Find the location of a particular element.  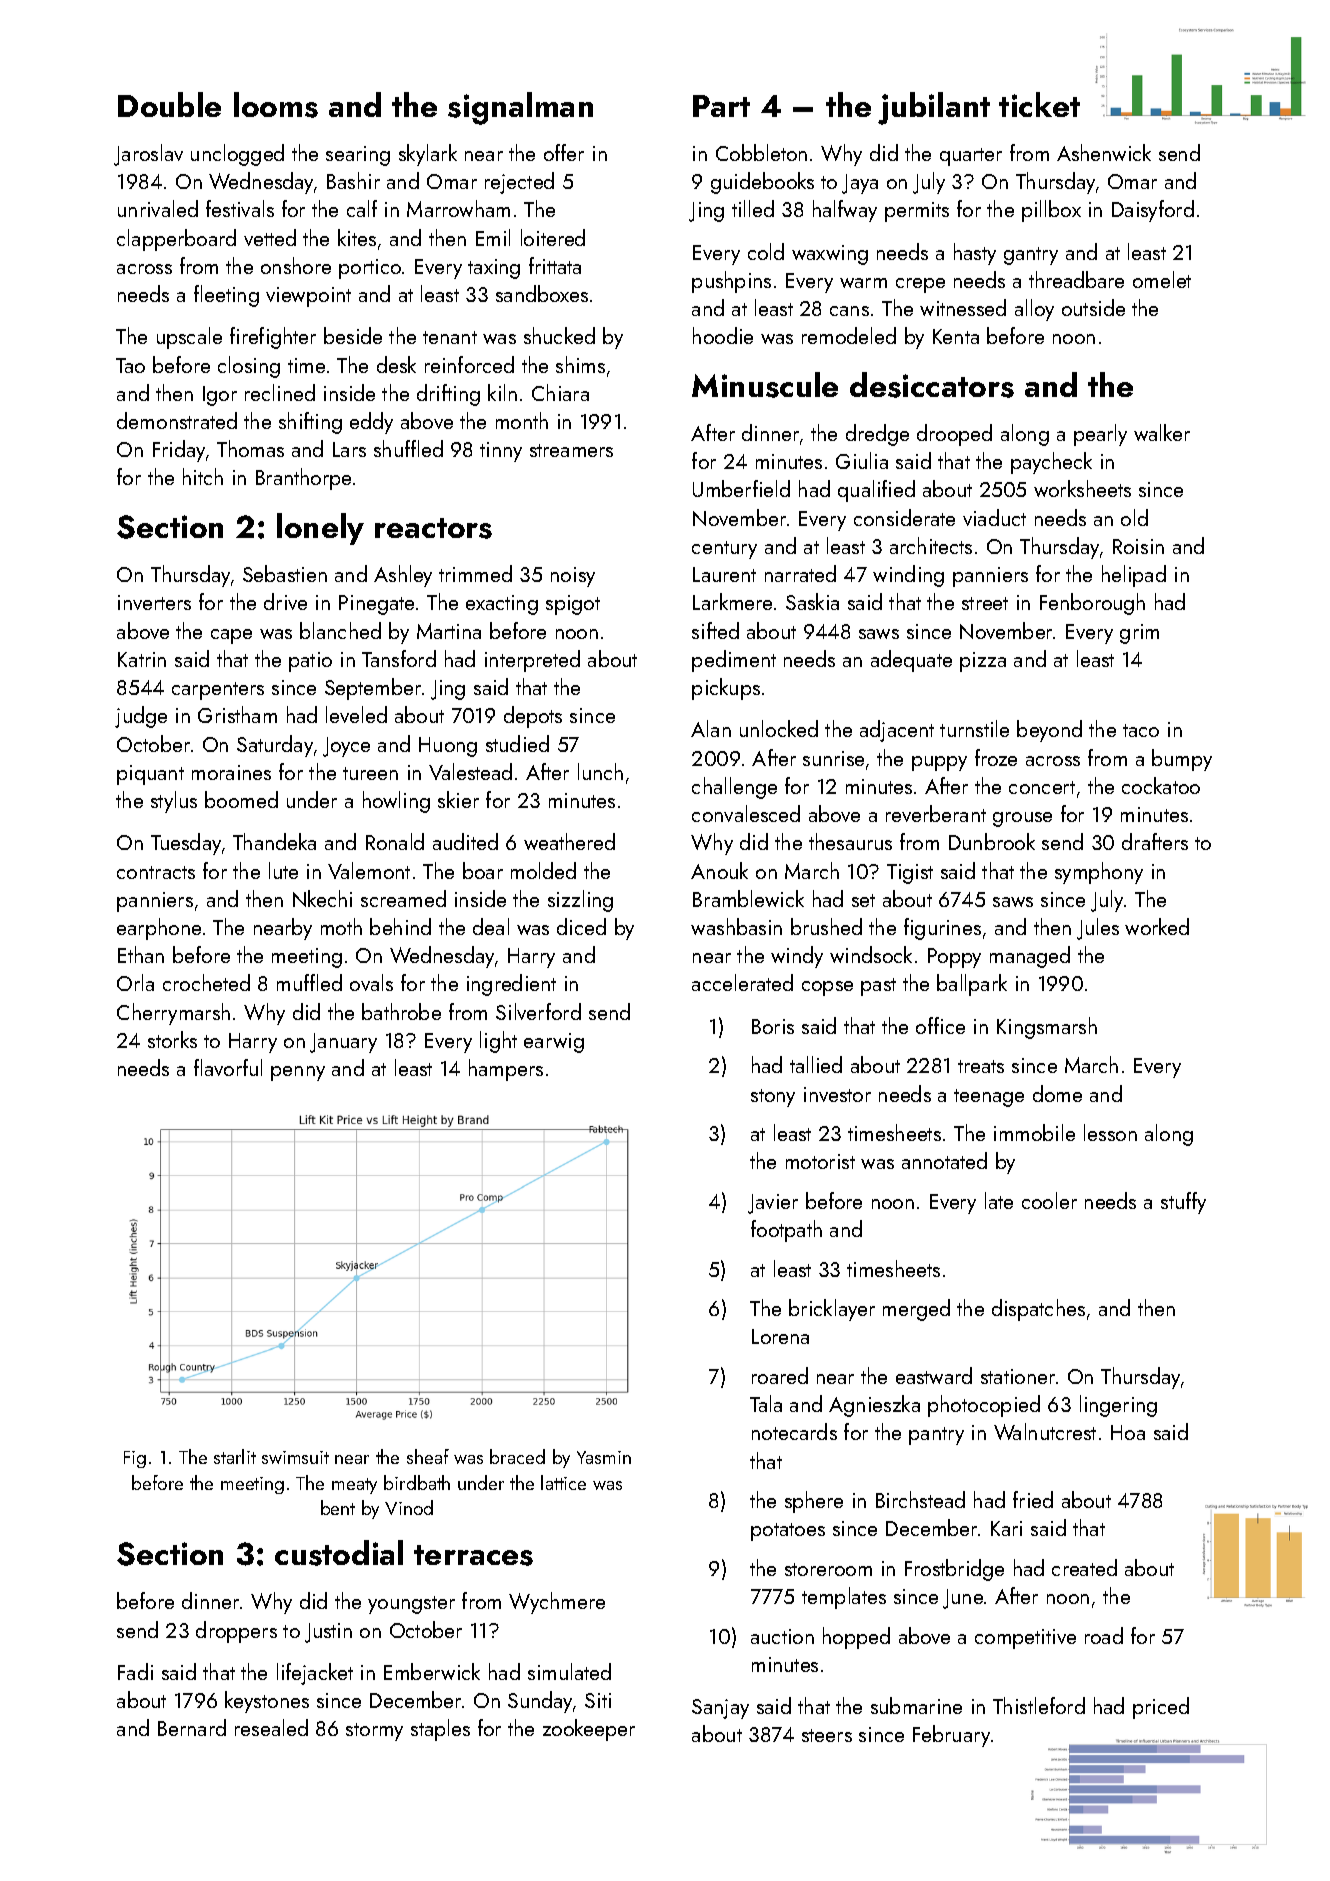

jubilant is located at coordinates (934, 108).
